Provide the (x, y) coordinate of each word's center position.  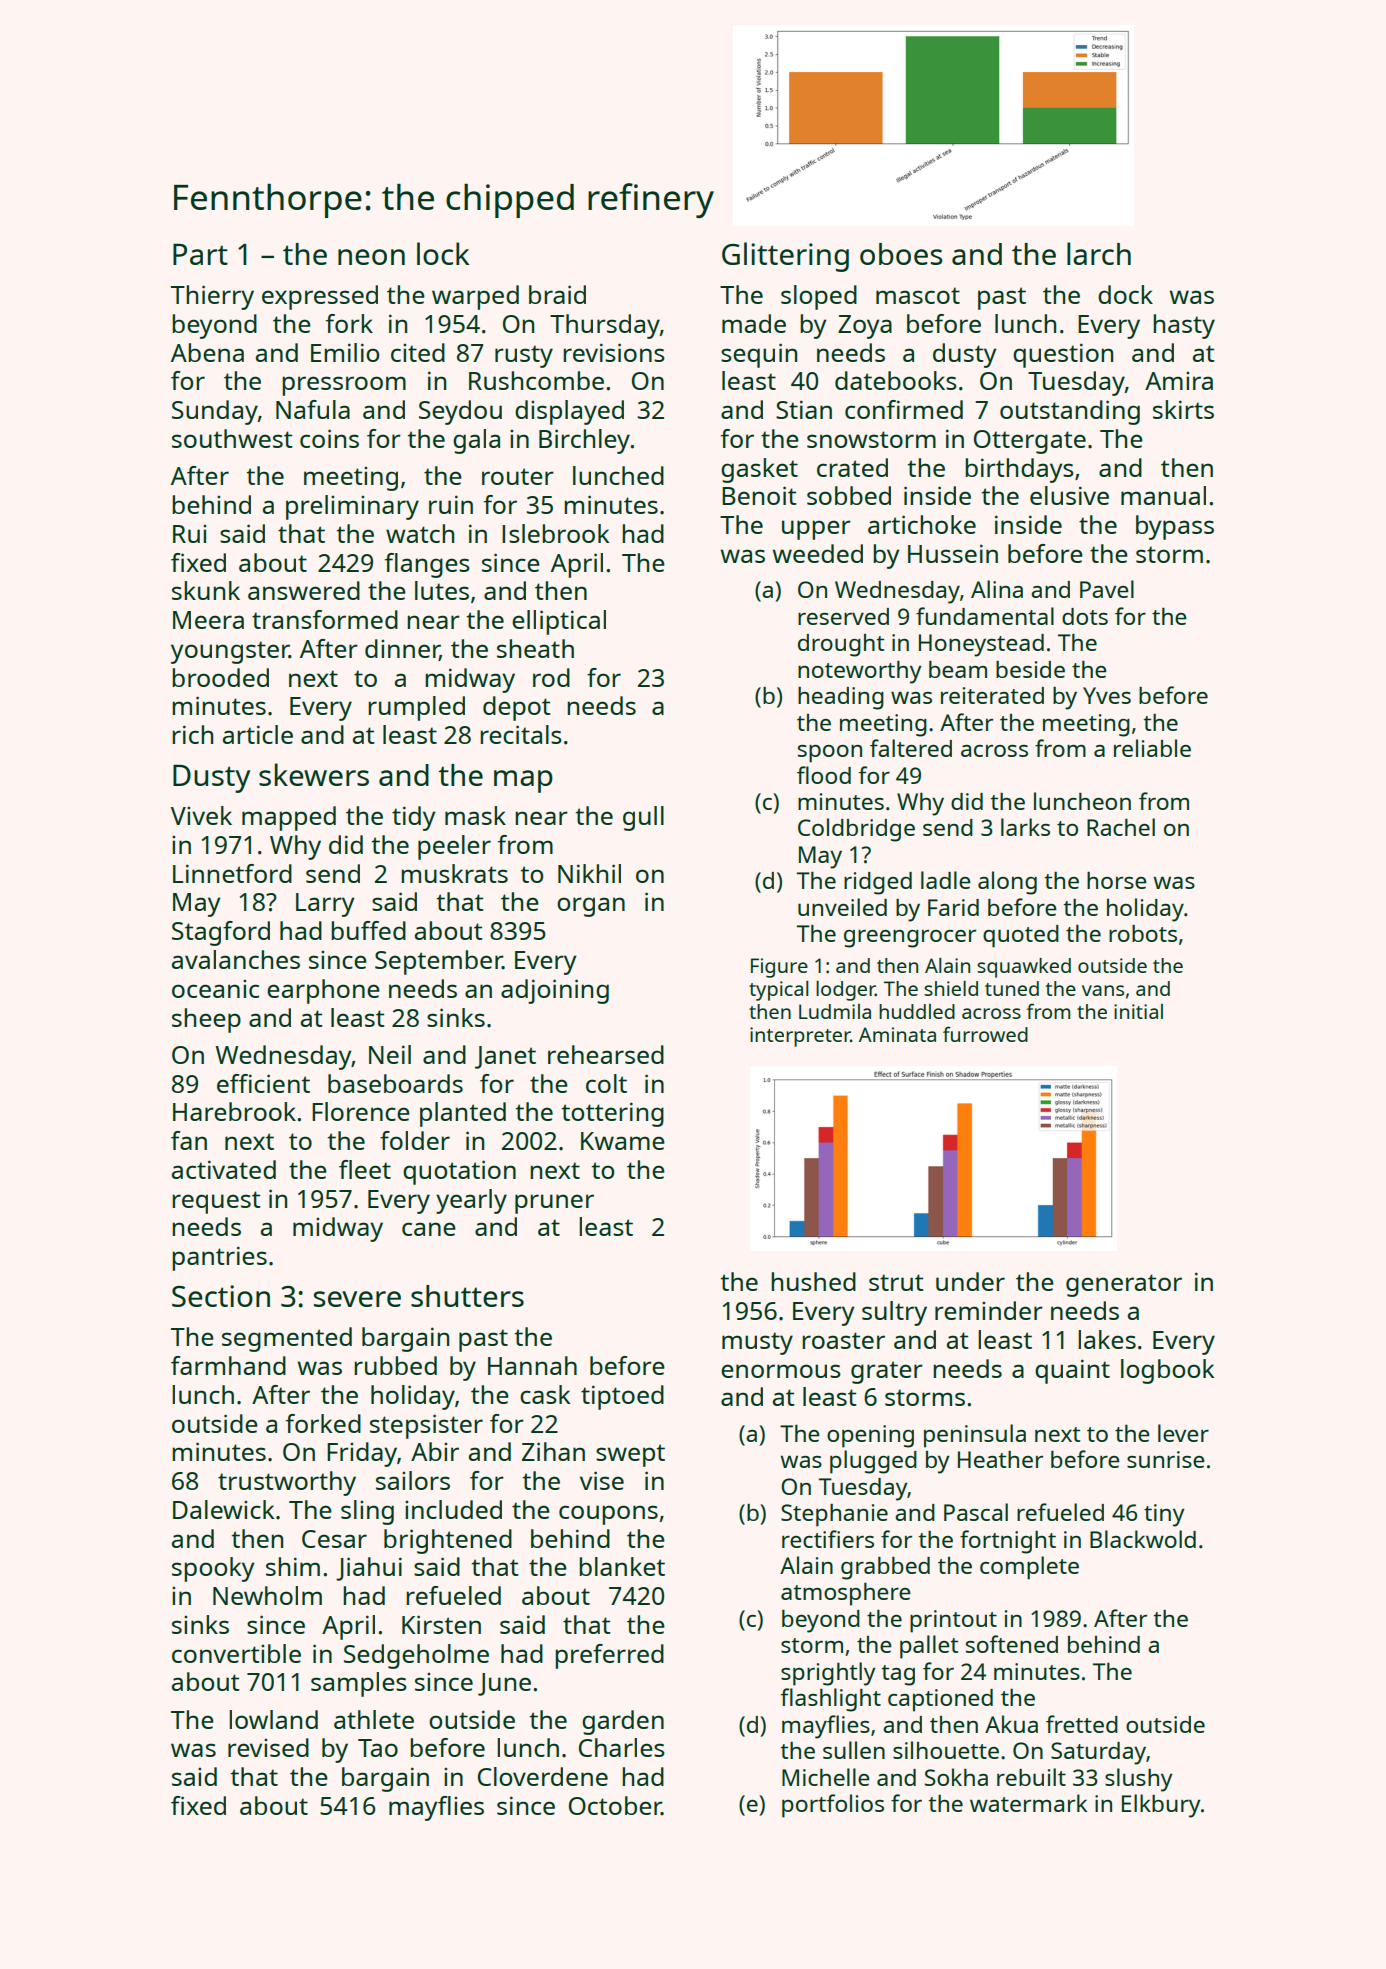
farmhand (228, 1365)
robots (1143, 933)
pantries (219, 1258)
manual (1163, 495)
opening (870, 1436)
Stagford (221, 933)
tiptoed (622, 1397)
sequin (759, 355)
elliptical (559, 622)
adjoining (555, 991)
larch (1099, 253)
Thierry (212, 297)
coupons (608, 1515)
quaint (1072, 1371)
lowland (273, 1719)
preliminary (352, 507)
